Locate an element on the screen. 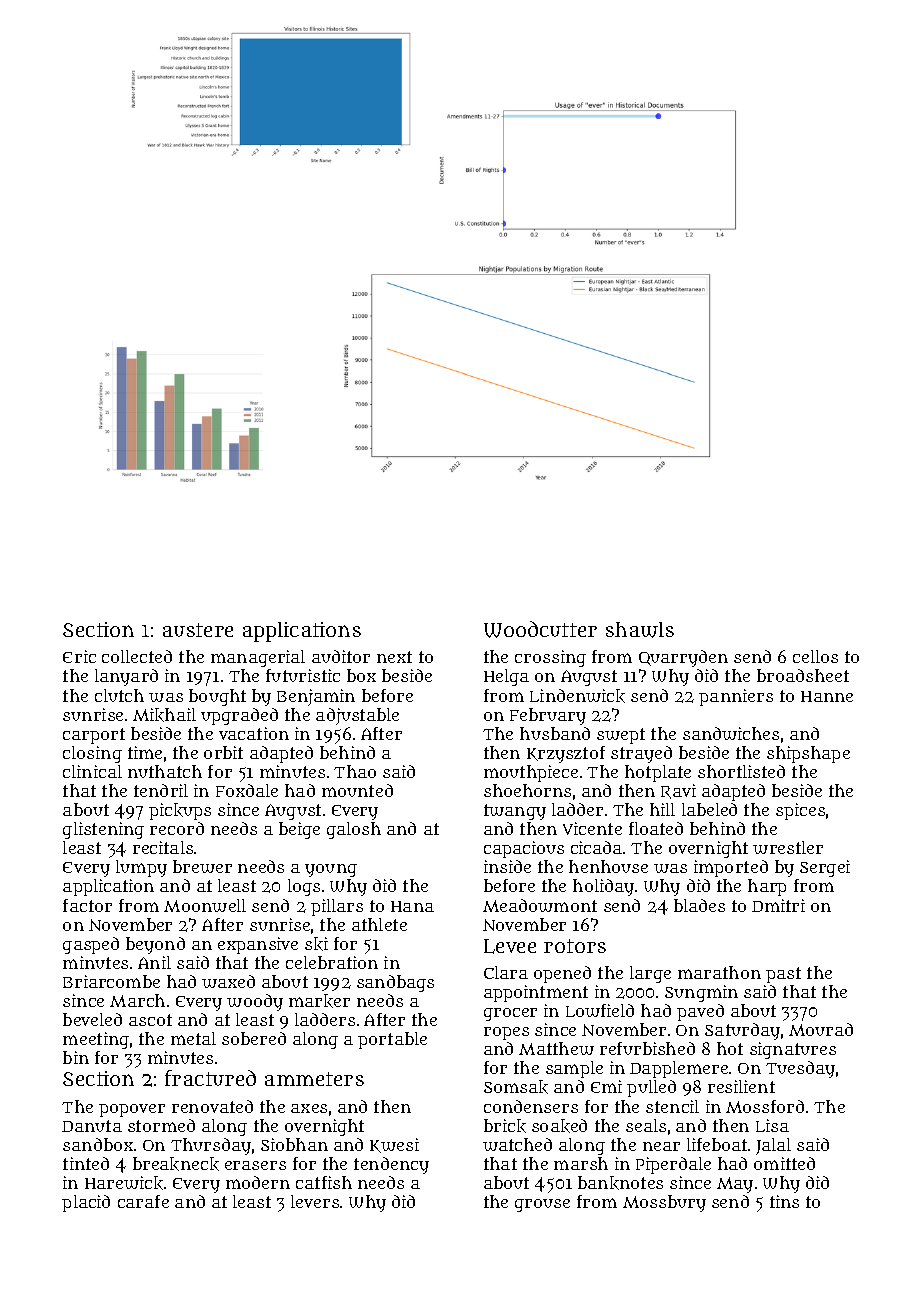 This screenshot has height=1308, width=924. signatures is located at coordinates (793, 1050).
